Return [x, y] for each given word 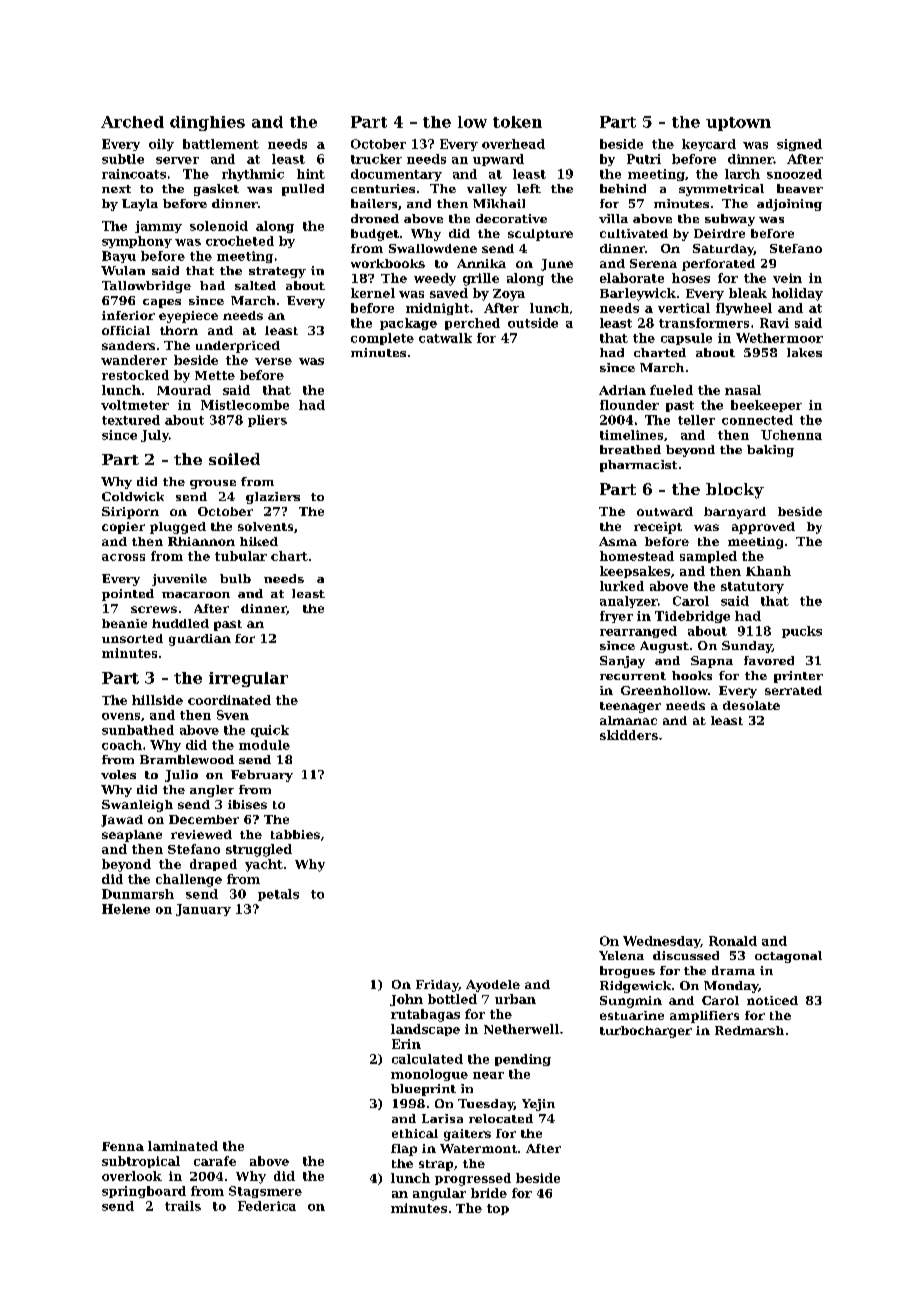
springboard [144, 1192]
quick [270, 731]
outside [533, 323]
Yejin [538, 1105]
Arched [132, 122]
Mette [215, 375]
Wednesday [661, 942]
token [517, 122]
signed [799, 145]
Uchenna [791, 435]
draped [213, 865]
